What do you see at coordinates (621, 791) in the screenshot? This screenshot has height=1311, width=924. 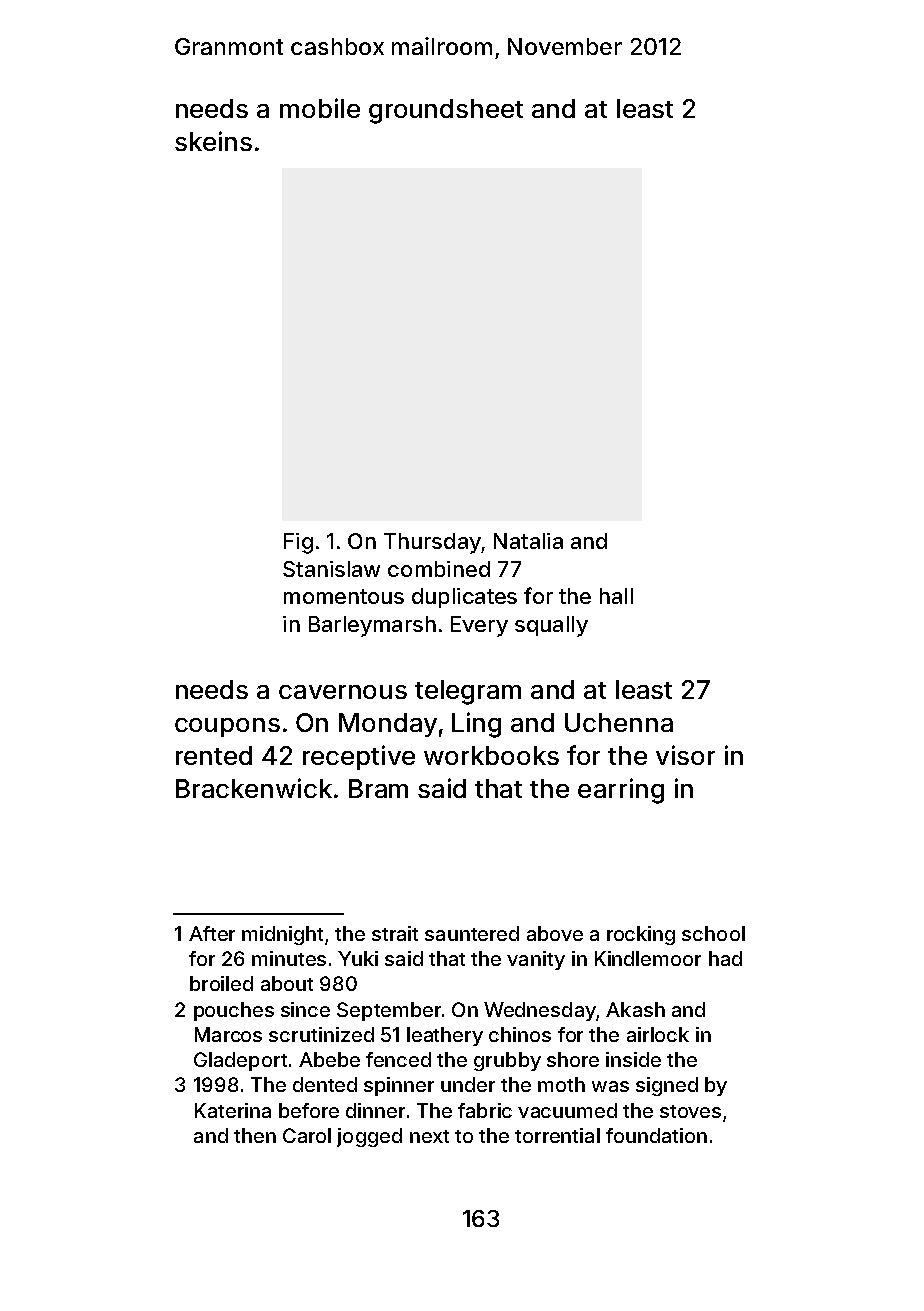 I see `earring` at bounding box center [621, 791].
